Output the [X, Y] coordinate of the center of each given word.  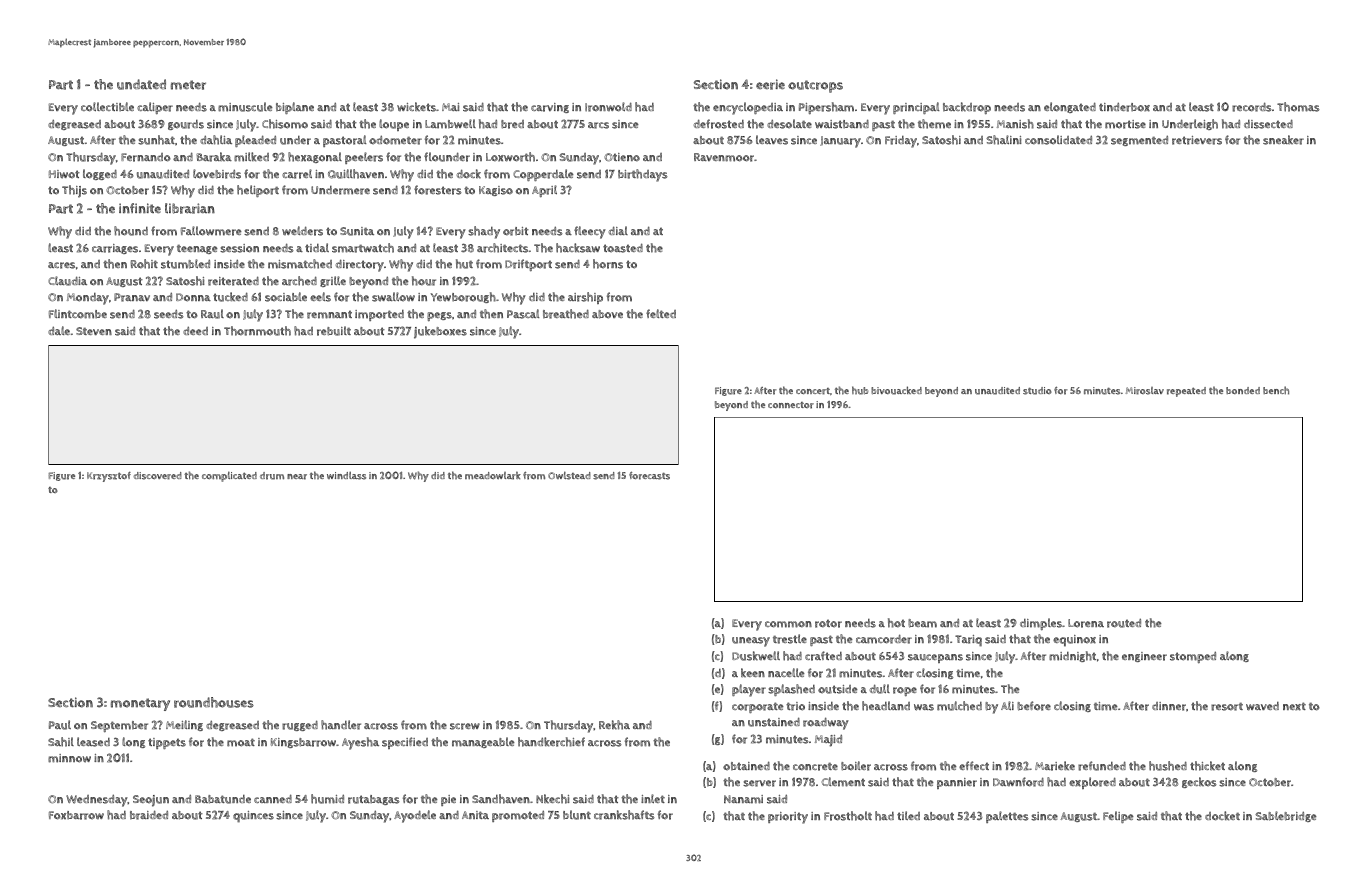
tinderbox [1124, 107]
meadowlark [493, 476]
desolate [789, 124]
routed [1124, 623]
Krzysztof [109, 477]
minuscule [245, 107]
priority [788, 818]
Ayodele [415, 816]
